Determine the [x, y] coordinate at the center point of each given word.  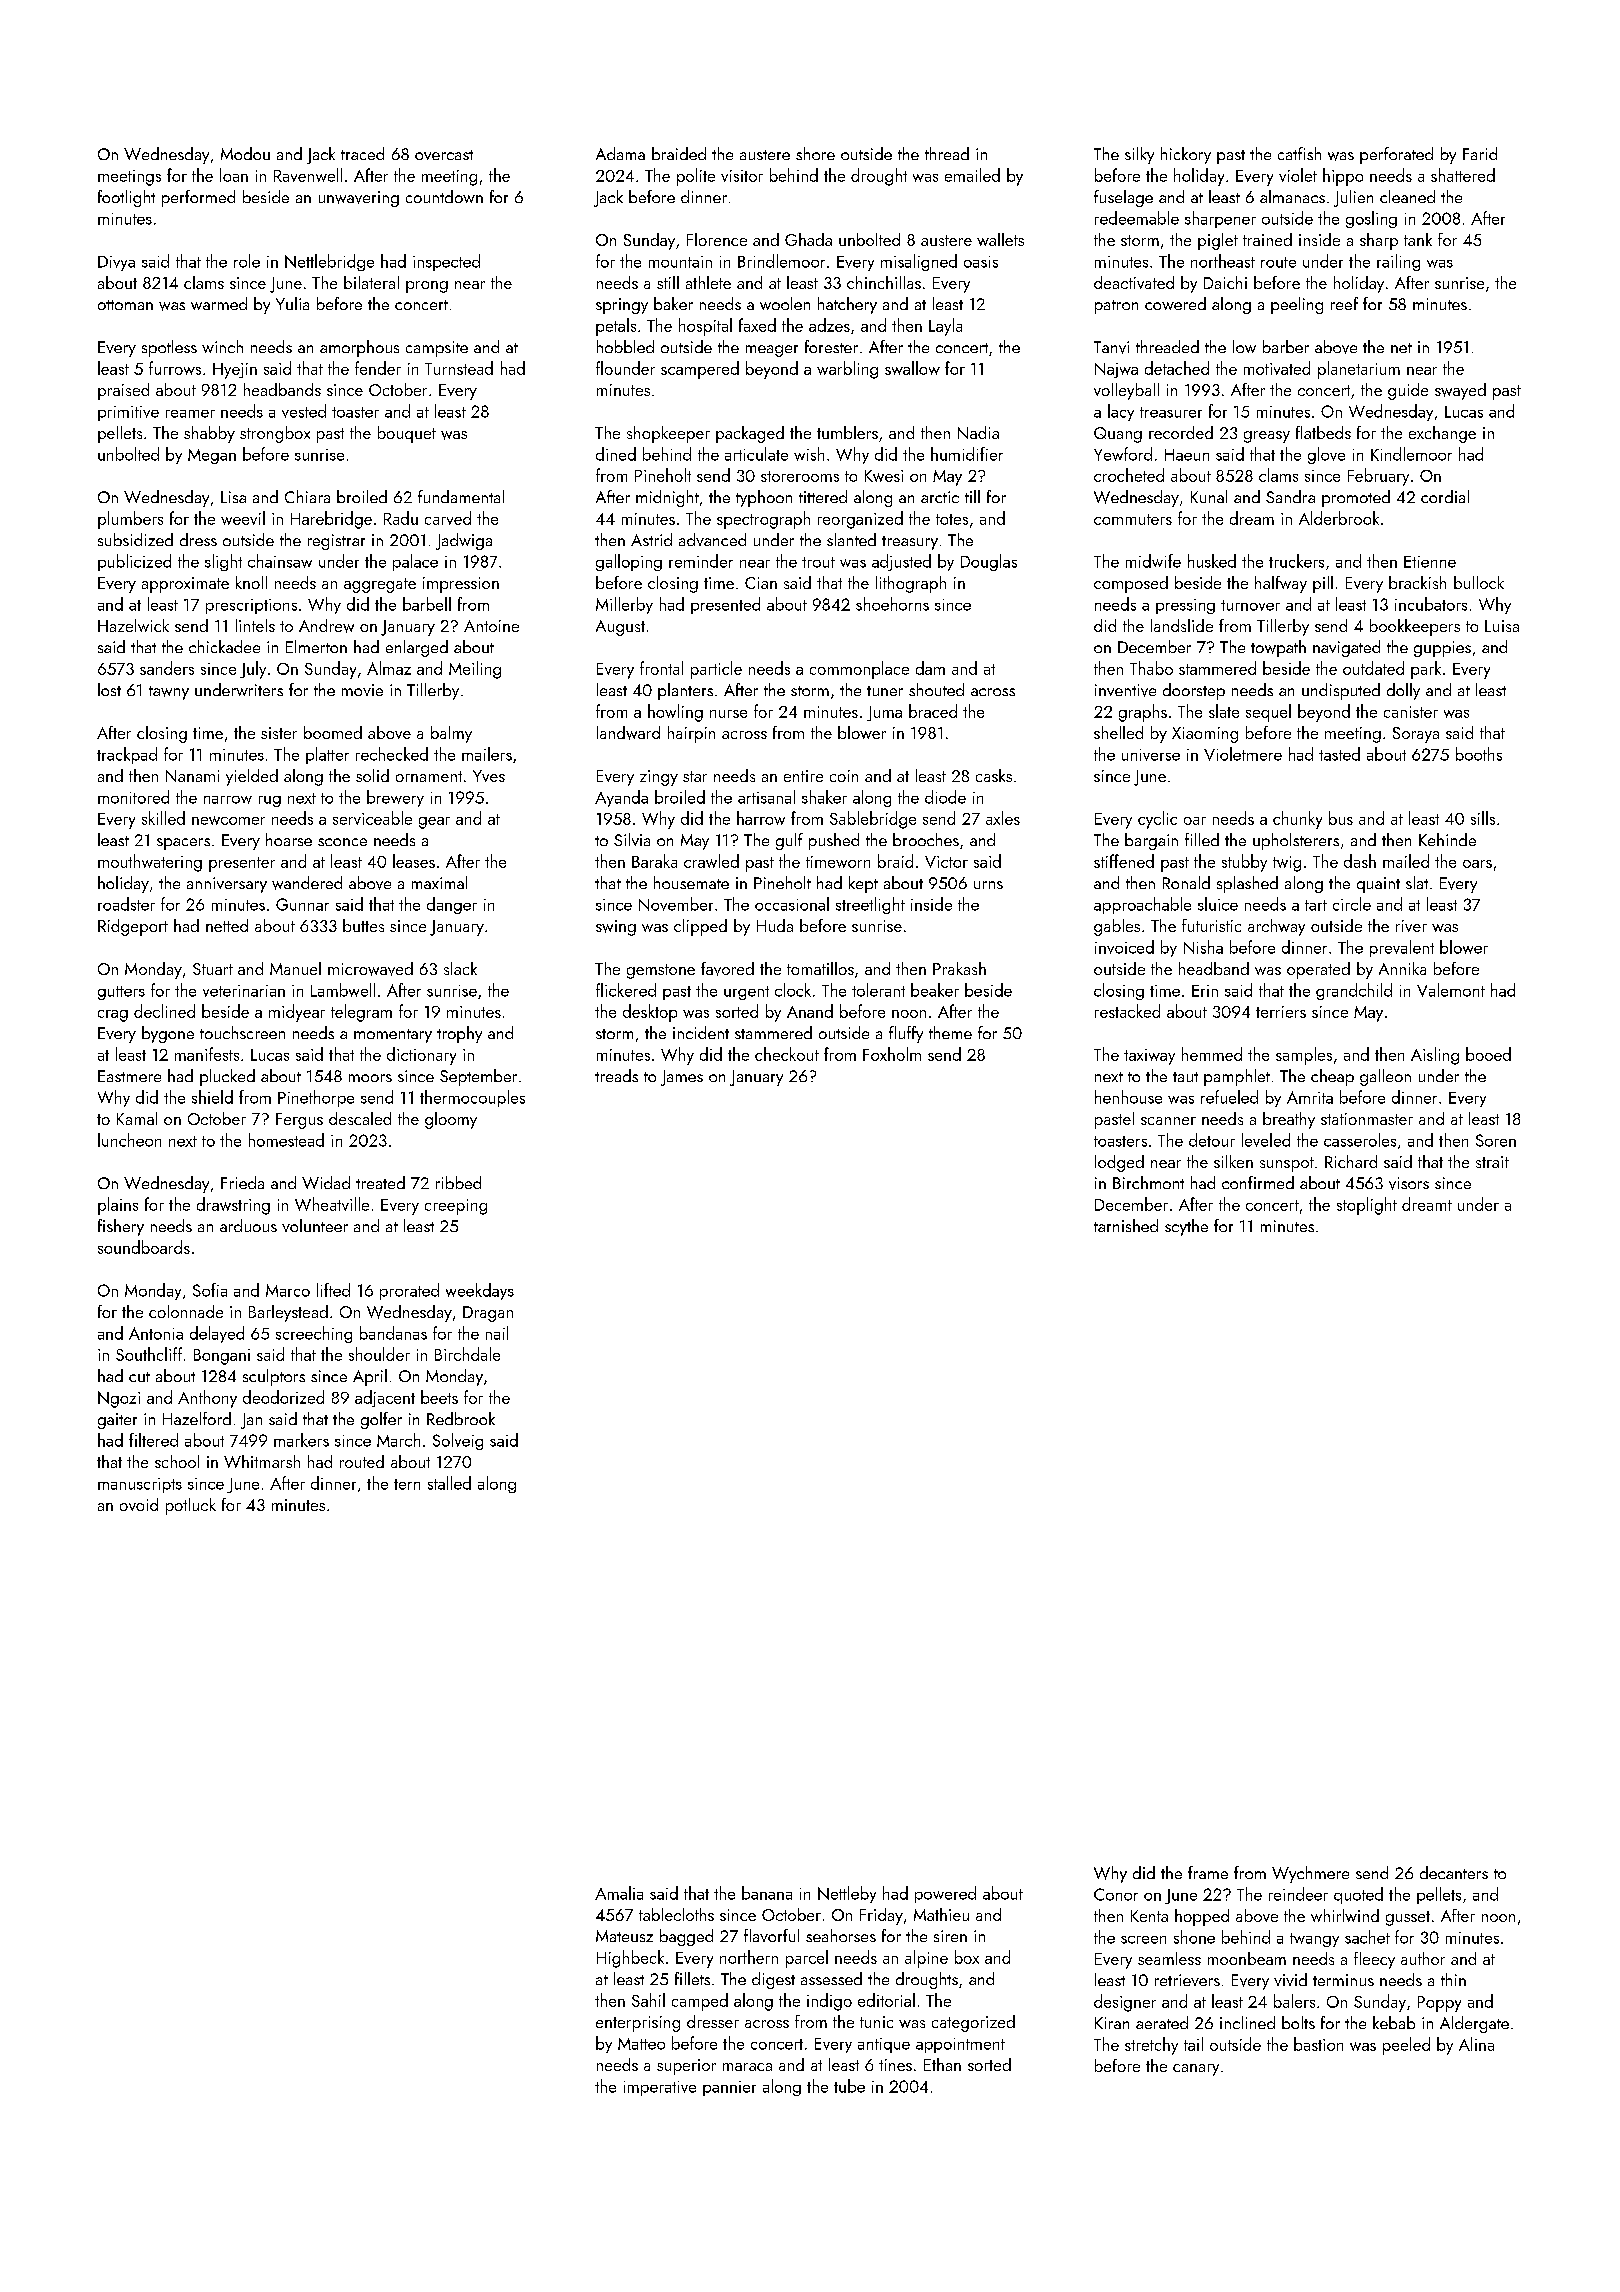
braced [933, 711]
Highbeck [630, 1959]
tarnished [1126, 1225]
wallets [1000, 239]
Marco [288, 1290]
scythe [1186, 1227]
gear [434, 823]
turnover [1250, 605]
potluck [191, 1506]
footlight [126, 198]
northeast [1223, 261]
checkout [787, 1054]
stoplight [1367, 1206]
